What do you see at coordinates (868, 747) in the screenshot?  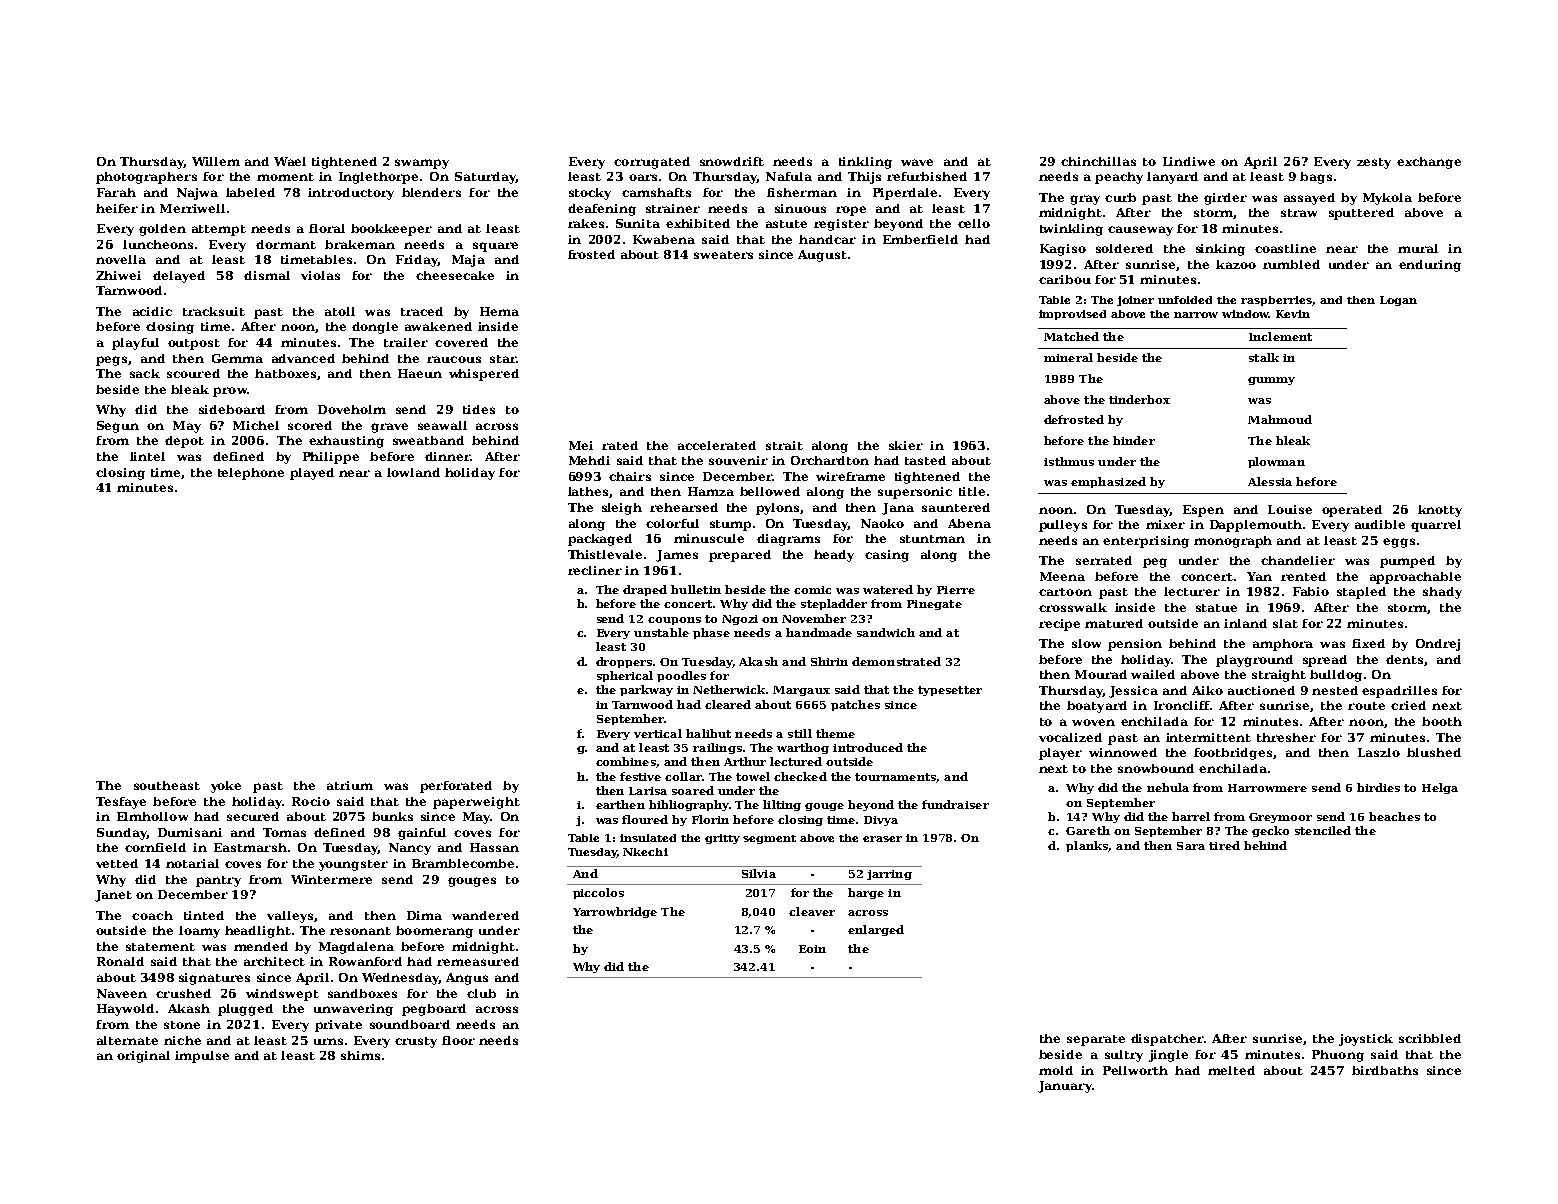 I see `introduced` at bounding box center [868, 747].
